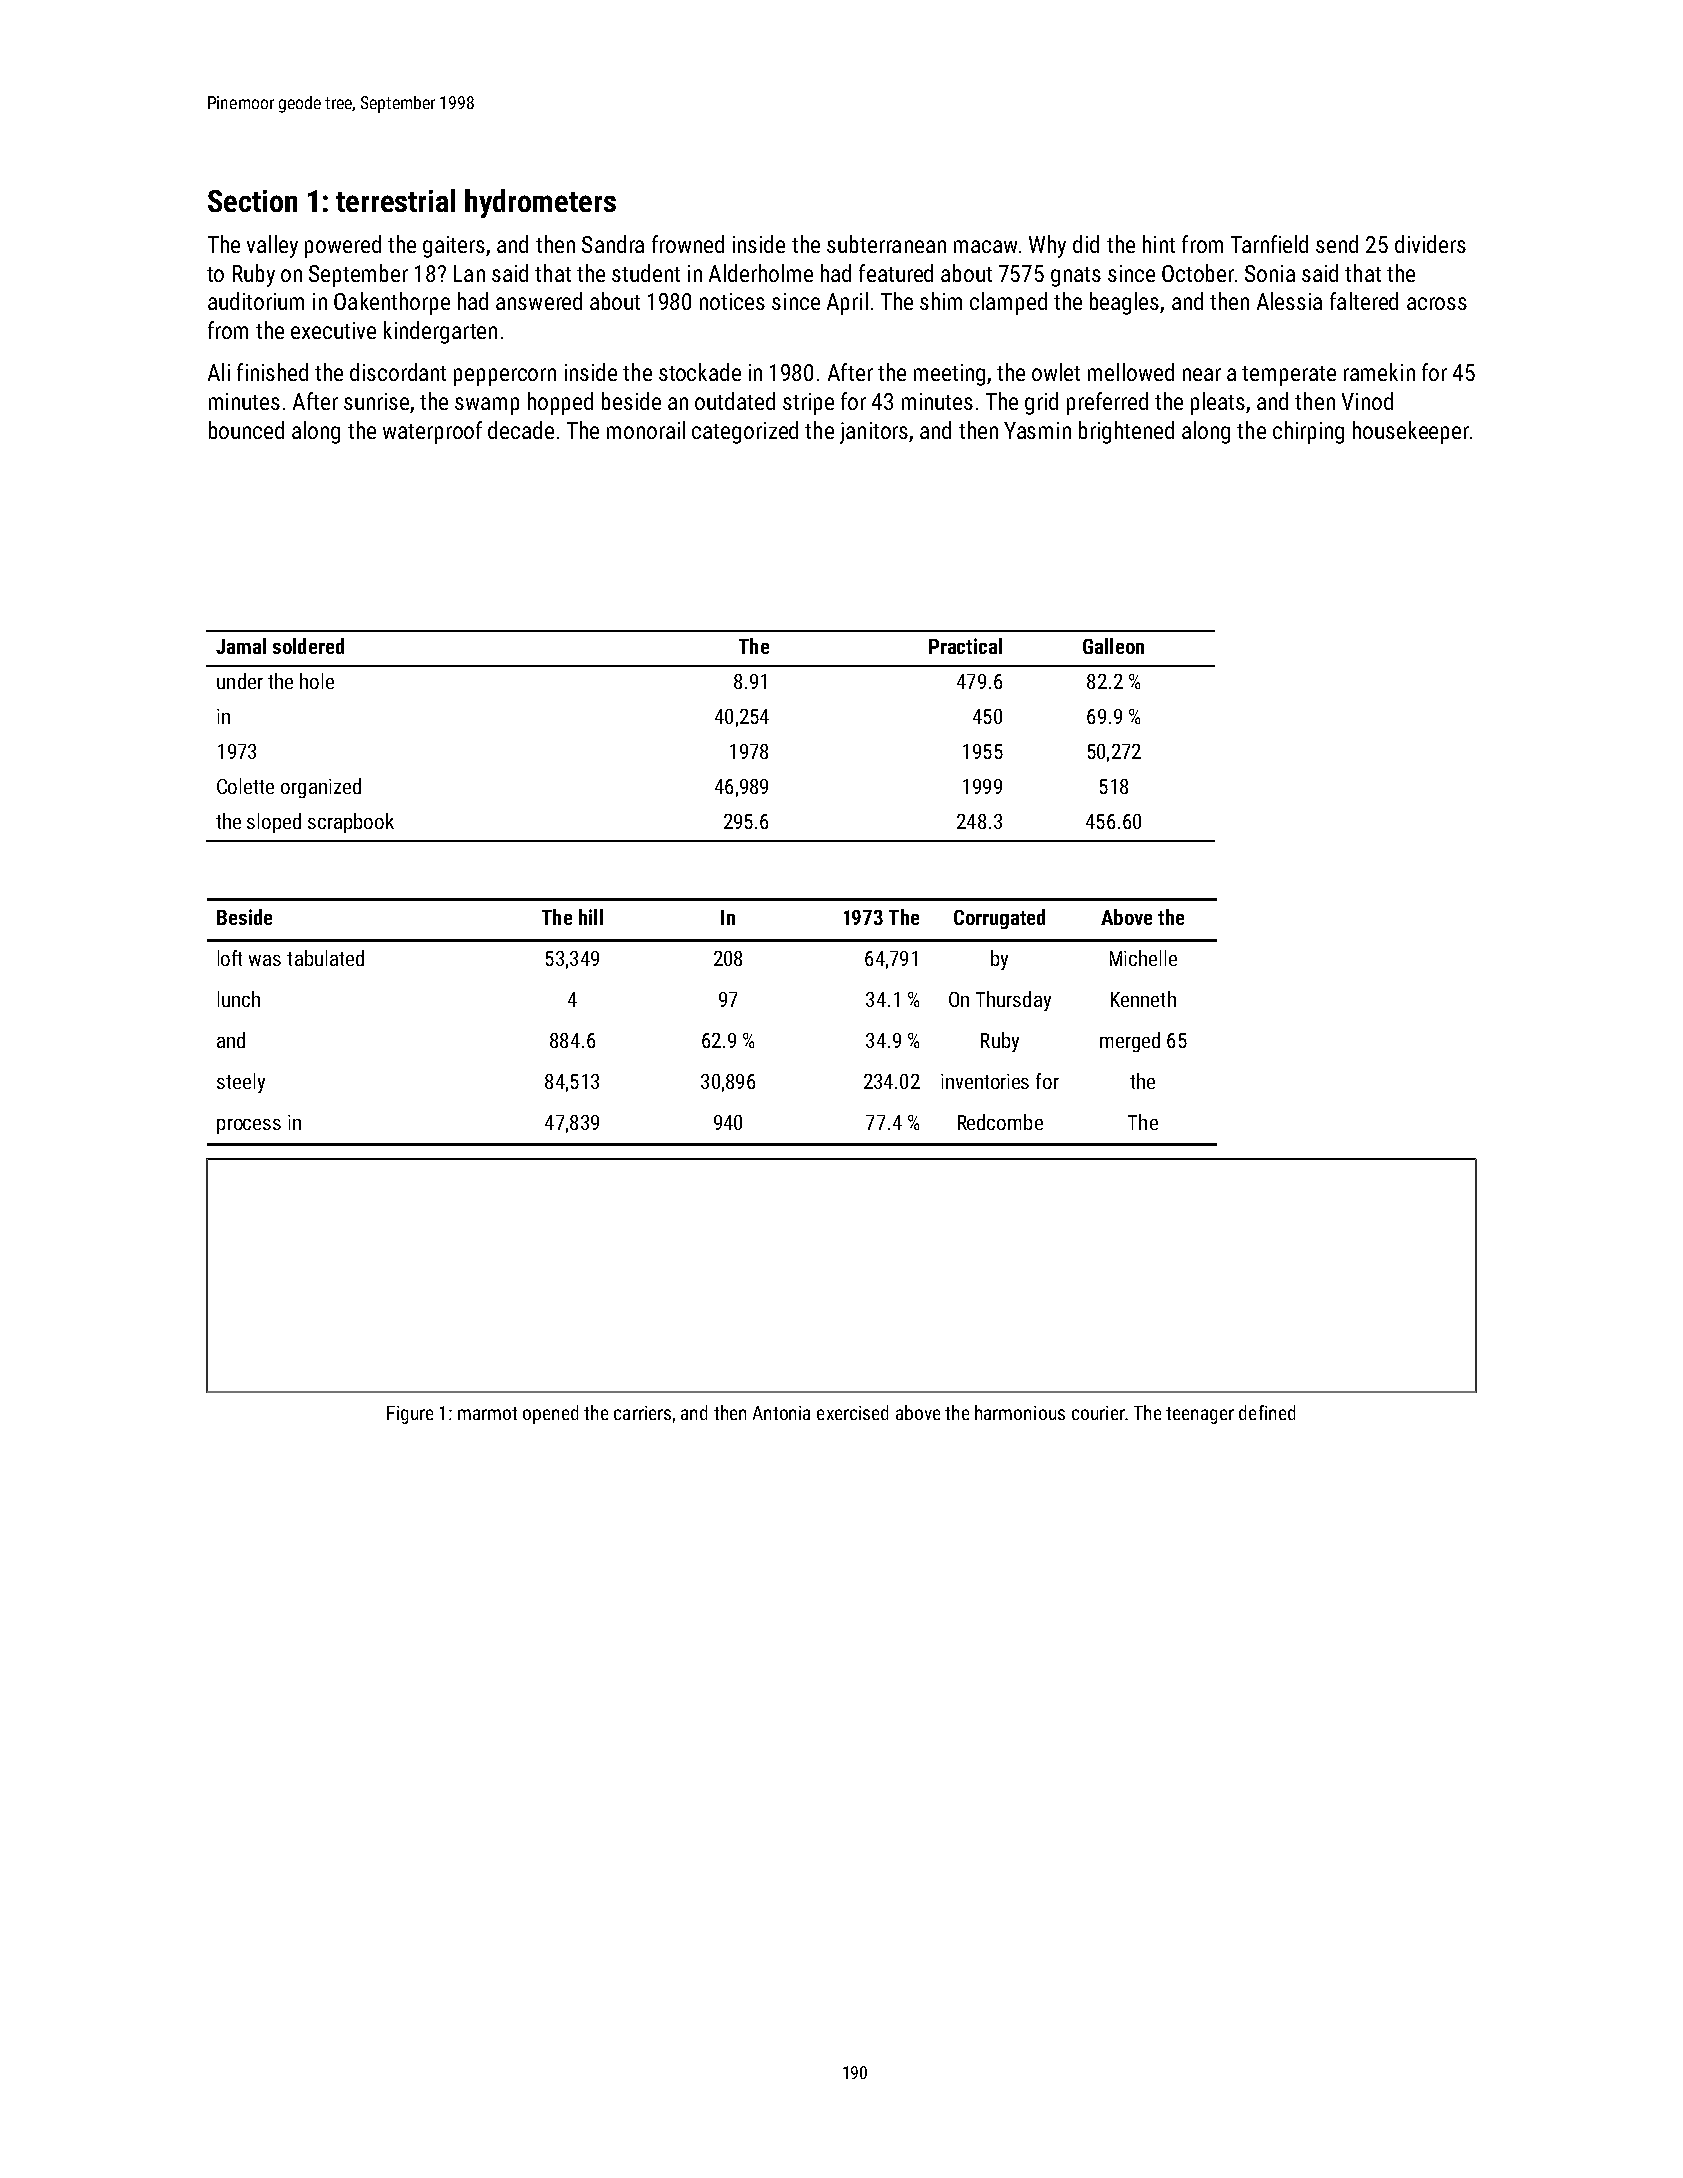 Image resolution: width=1683 pixels, height=2178 pixels. I want to click on Yasmin, so click(1037, 430).
